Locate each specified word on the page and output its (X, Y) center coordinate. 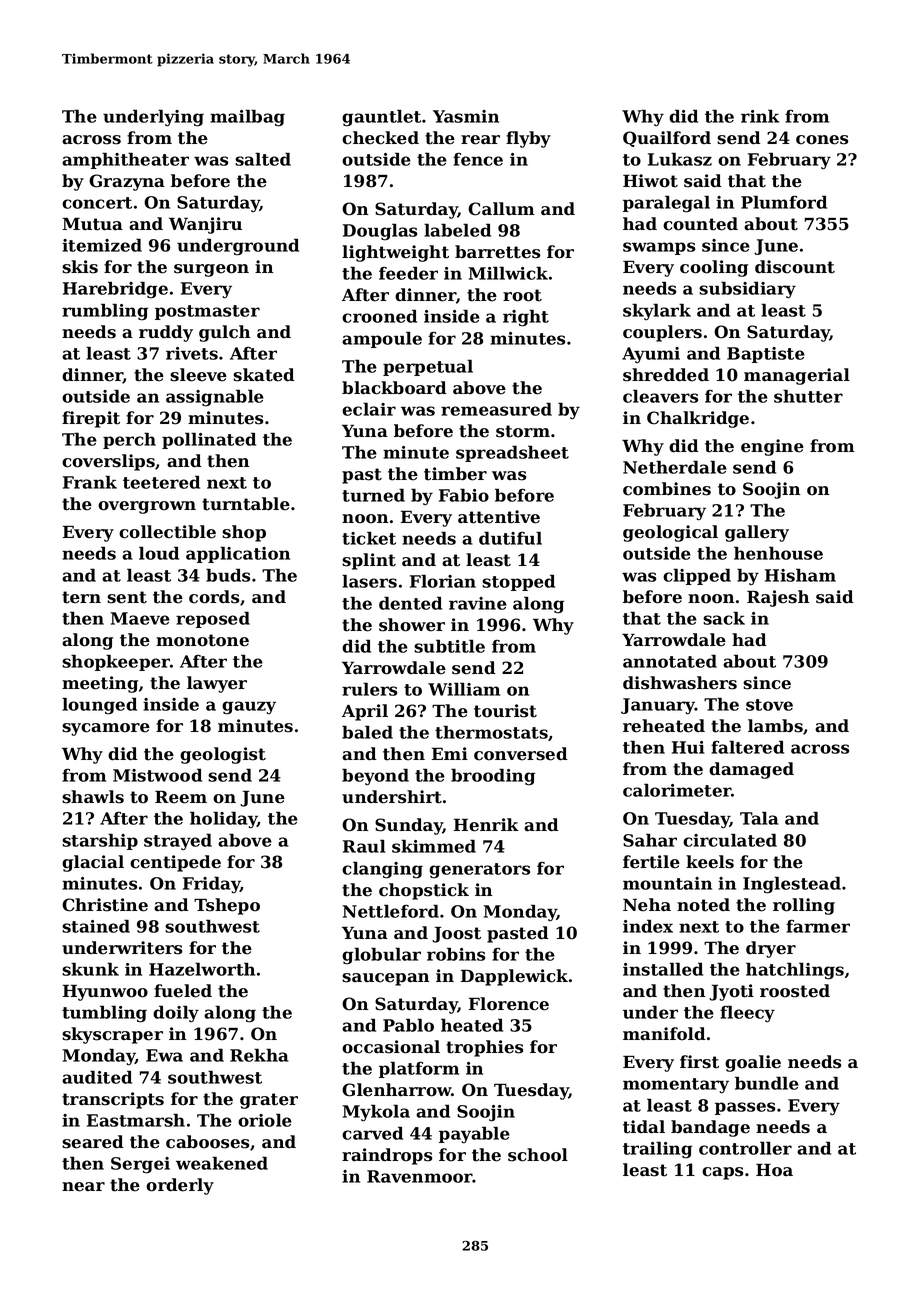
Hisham (800, 575)
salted (263, 159)
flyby (528, 139)
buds (228, 575)
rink (760, 116)
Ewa (164, 1055)
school (538, 1155)
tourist (505, 711)
